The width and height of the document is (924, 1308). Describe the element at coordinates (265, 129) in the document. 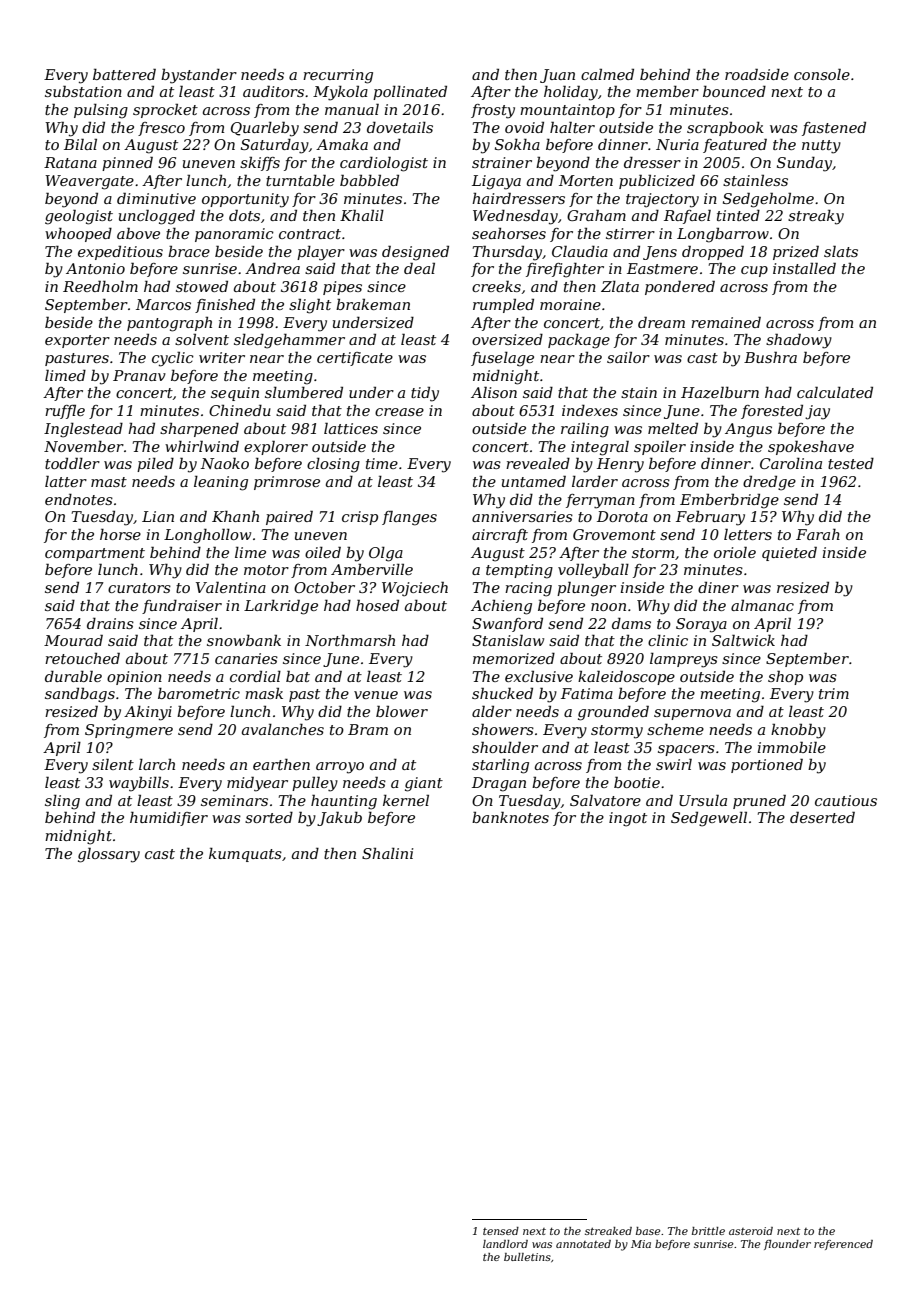

I see `Quarleby` at that location.
